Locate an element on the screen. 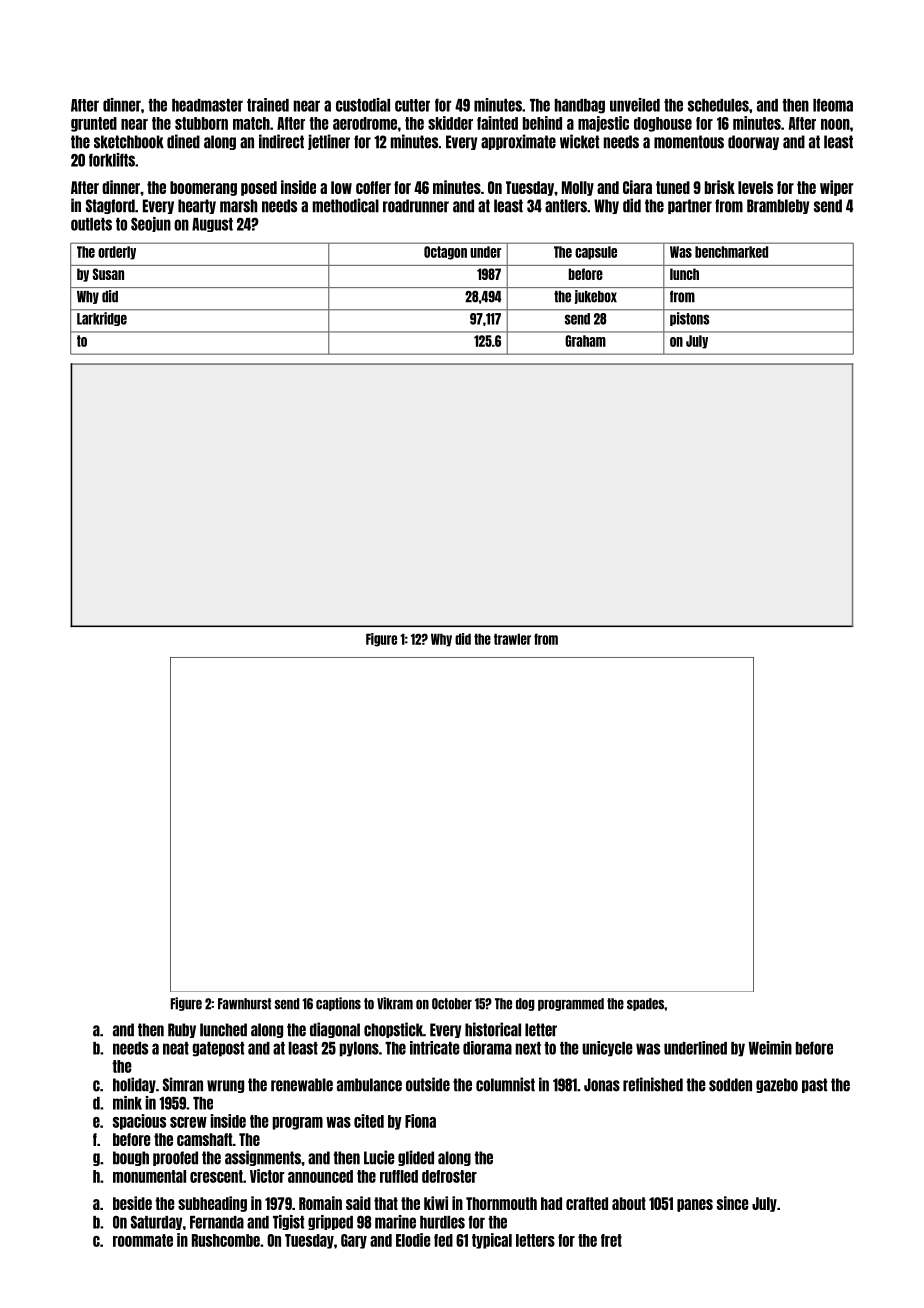  trawler is located at coordinates (512, 639).
